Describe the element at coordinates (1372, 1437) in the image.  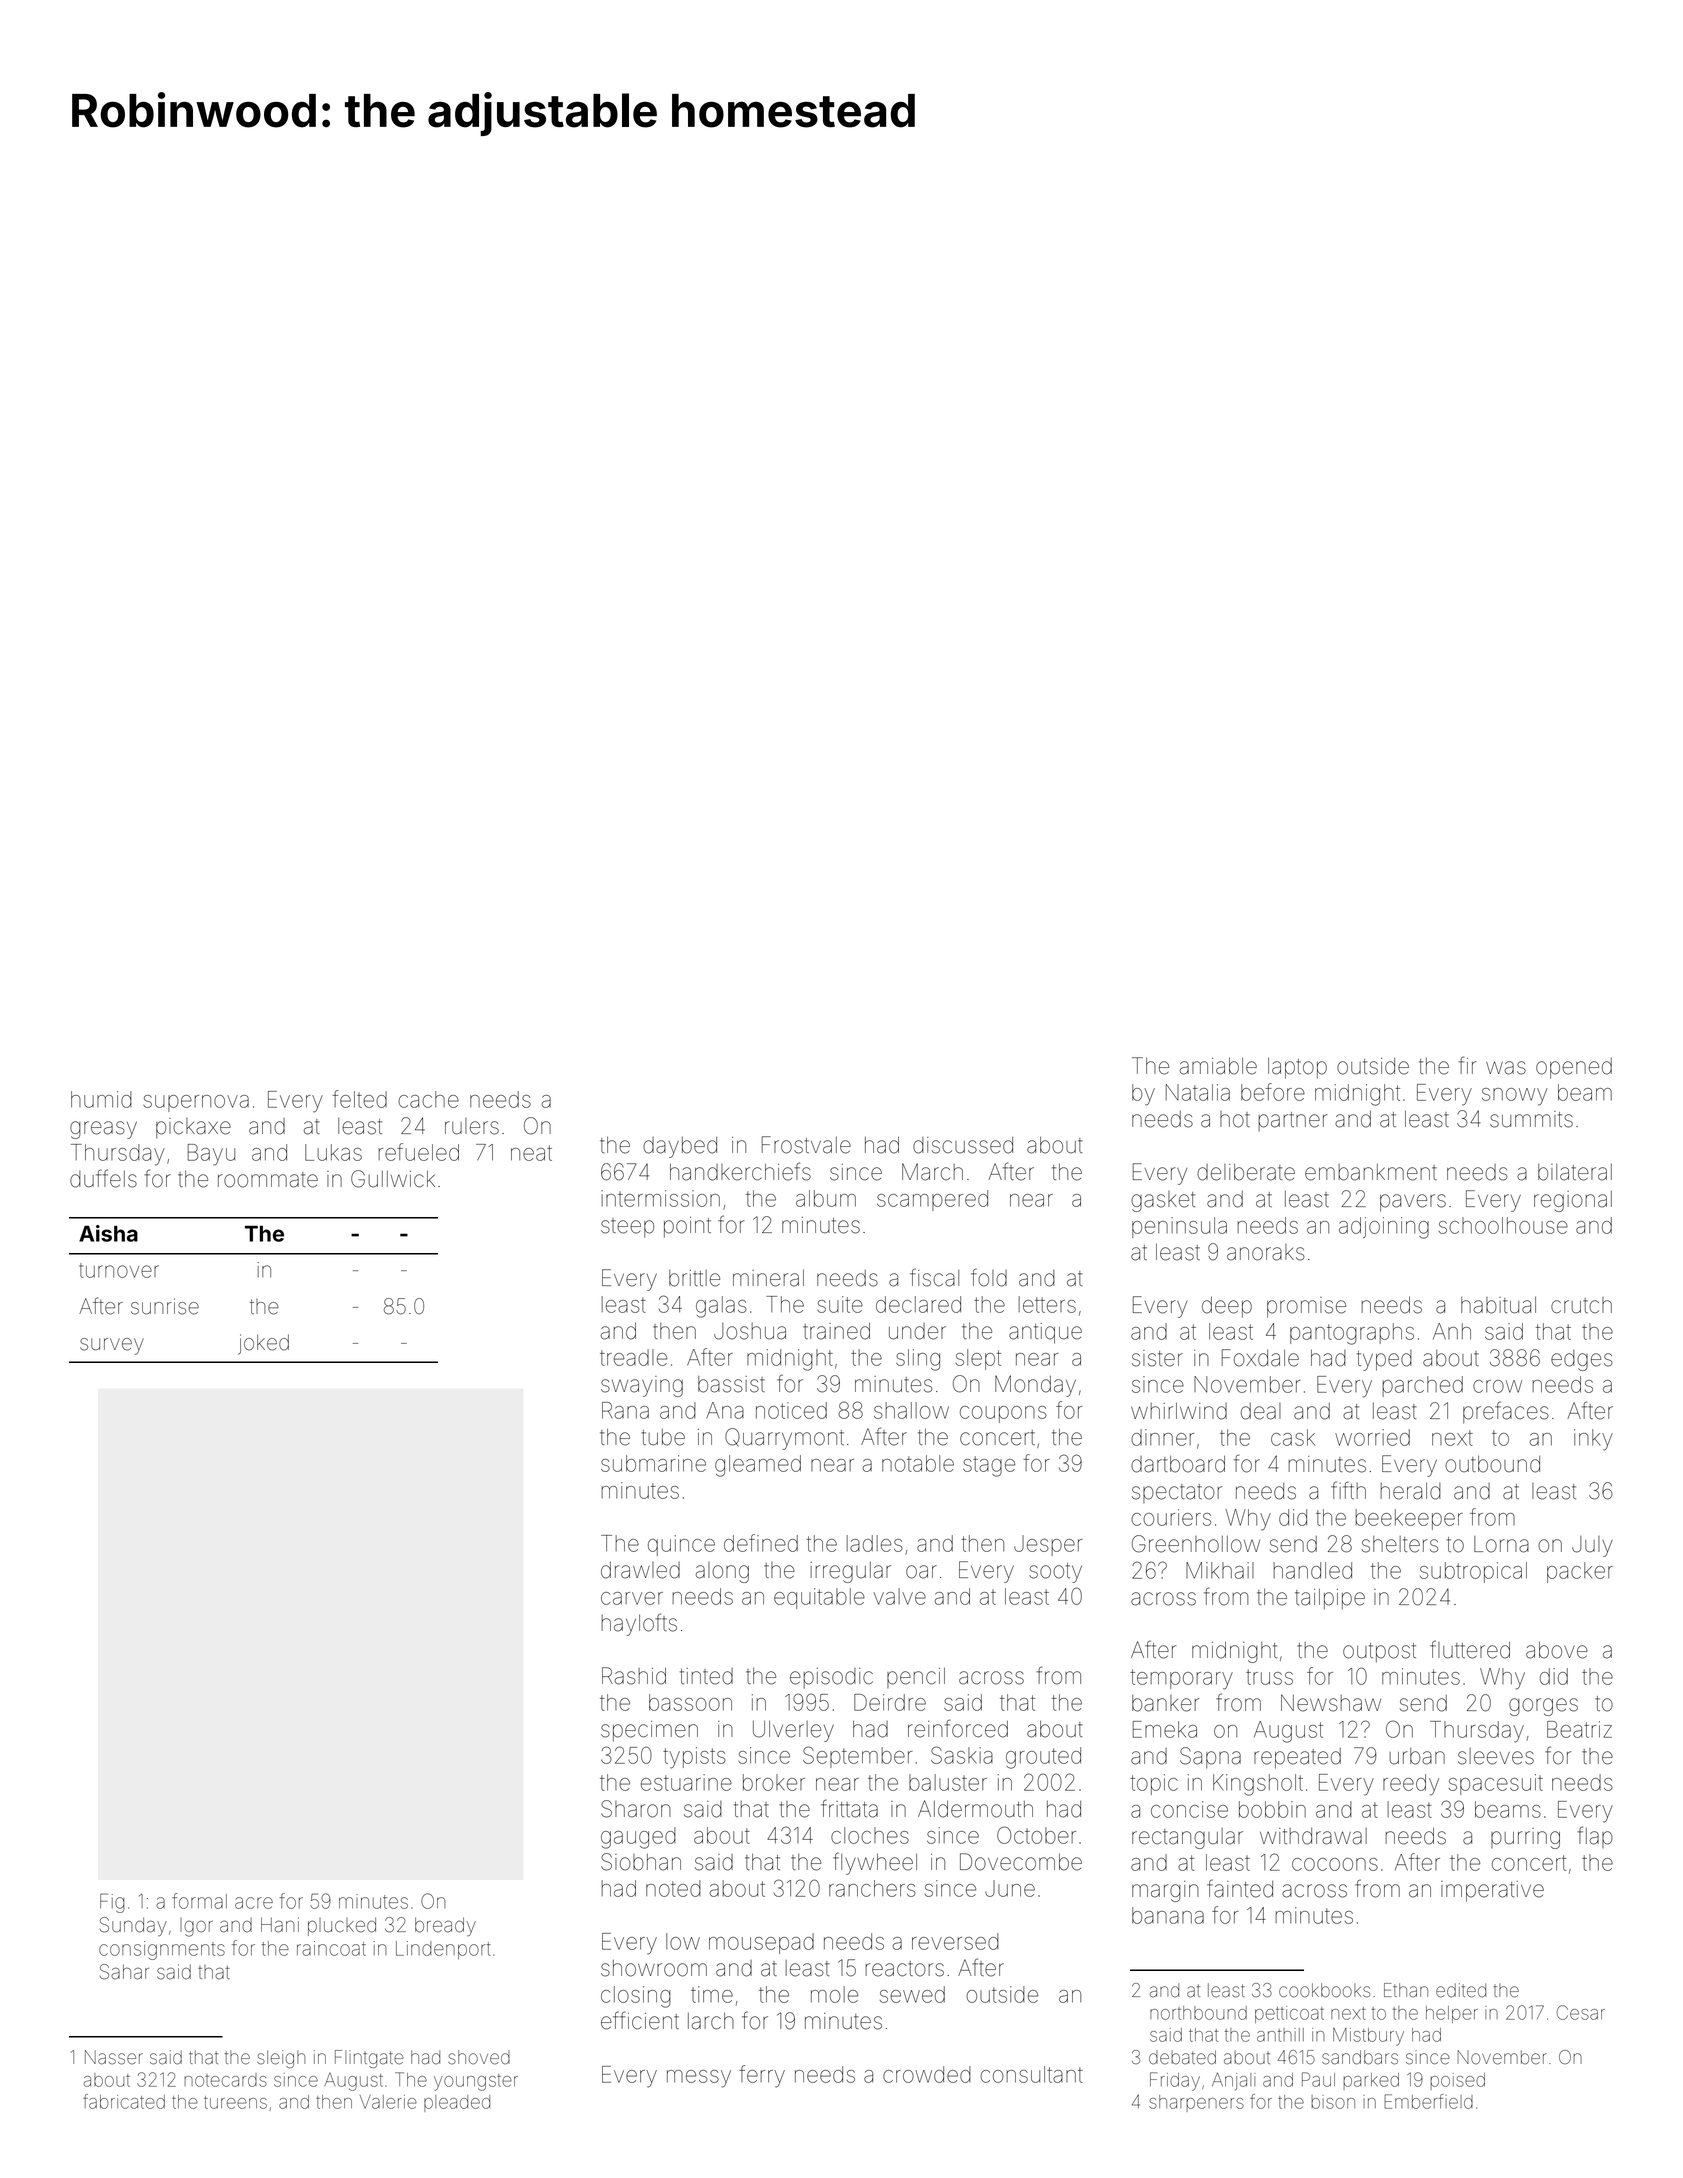
I see `worried` at that location.
